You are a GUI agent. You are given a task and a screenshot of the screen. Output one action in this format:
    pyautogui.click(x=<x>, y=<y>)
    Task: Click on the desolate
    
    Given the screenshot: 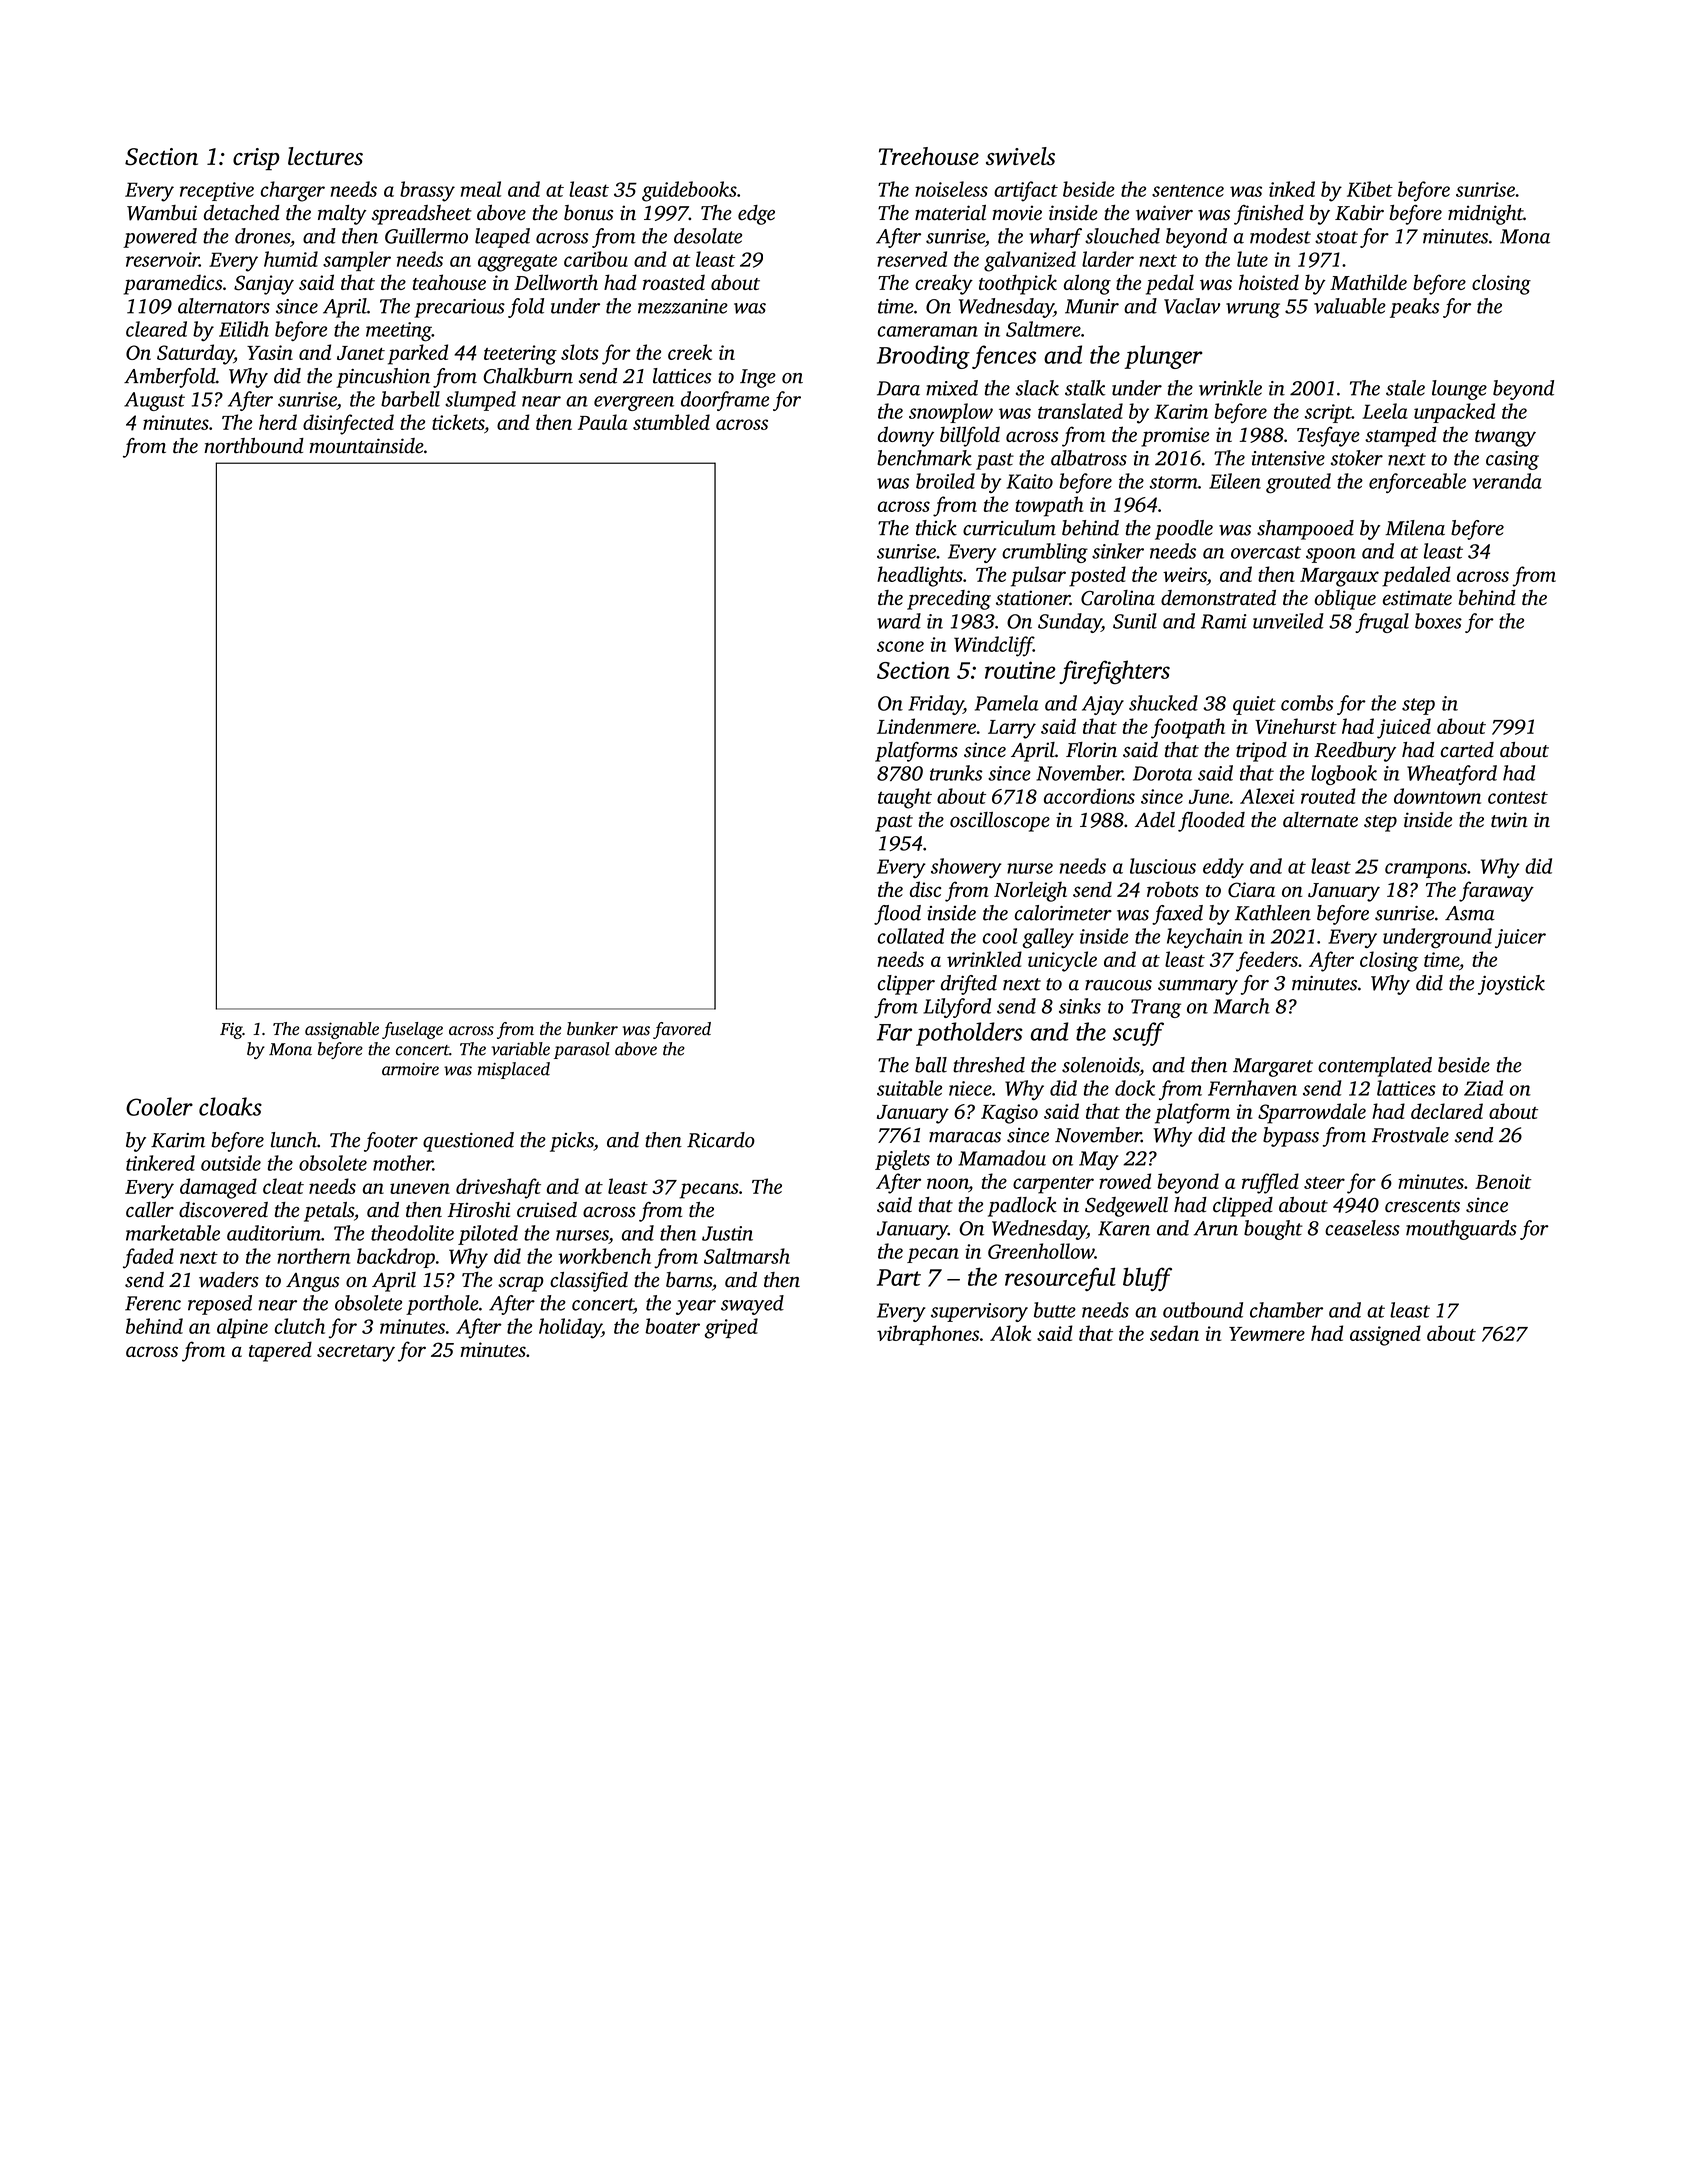 What is the action you would take?
    pyautogui.click(x=708, y=236)
